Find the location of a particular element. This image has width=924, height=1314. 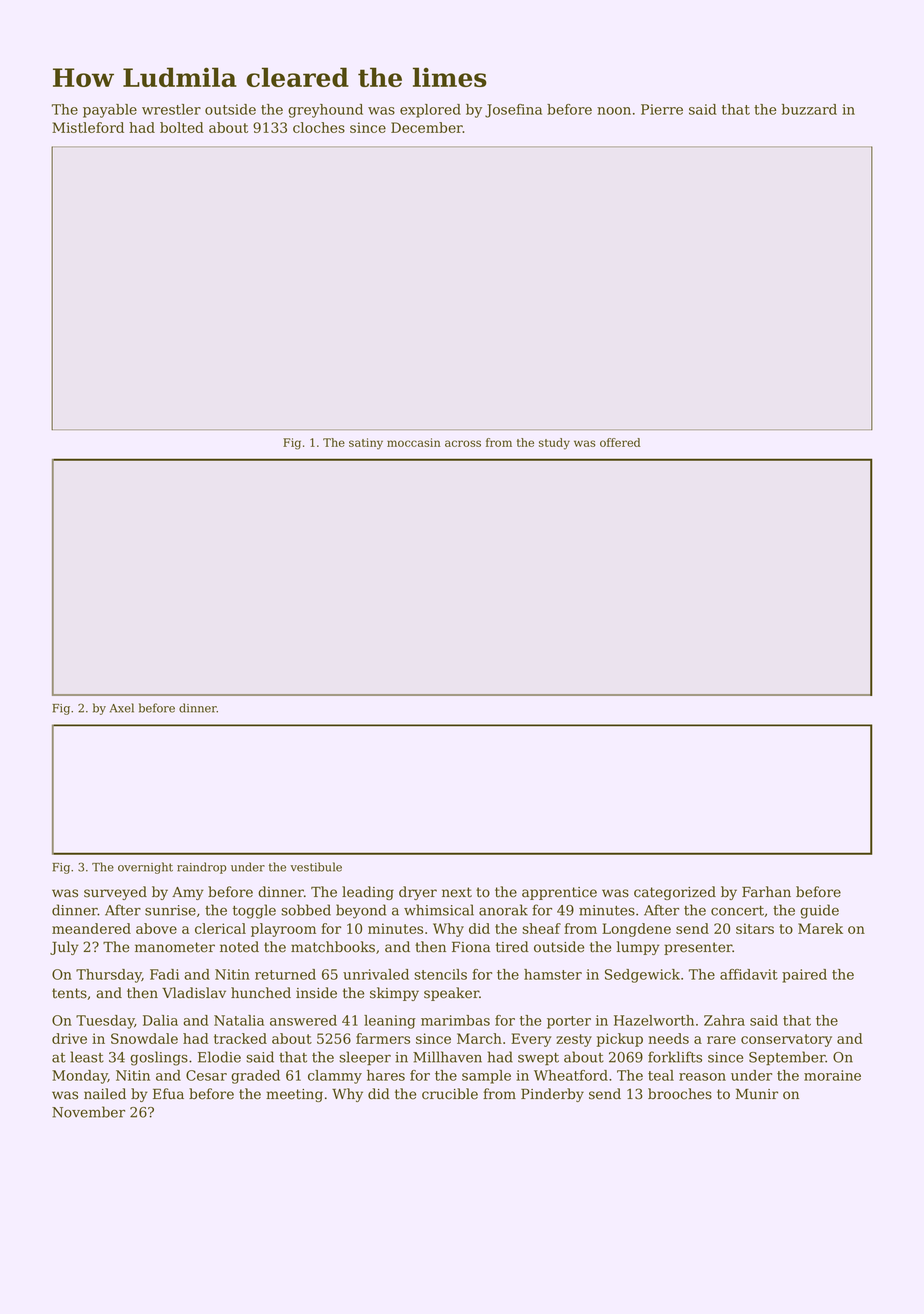

buzzard is located at coordinates (809, 109).
